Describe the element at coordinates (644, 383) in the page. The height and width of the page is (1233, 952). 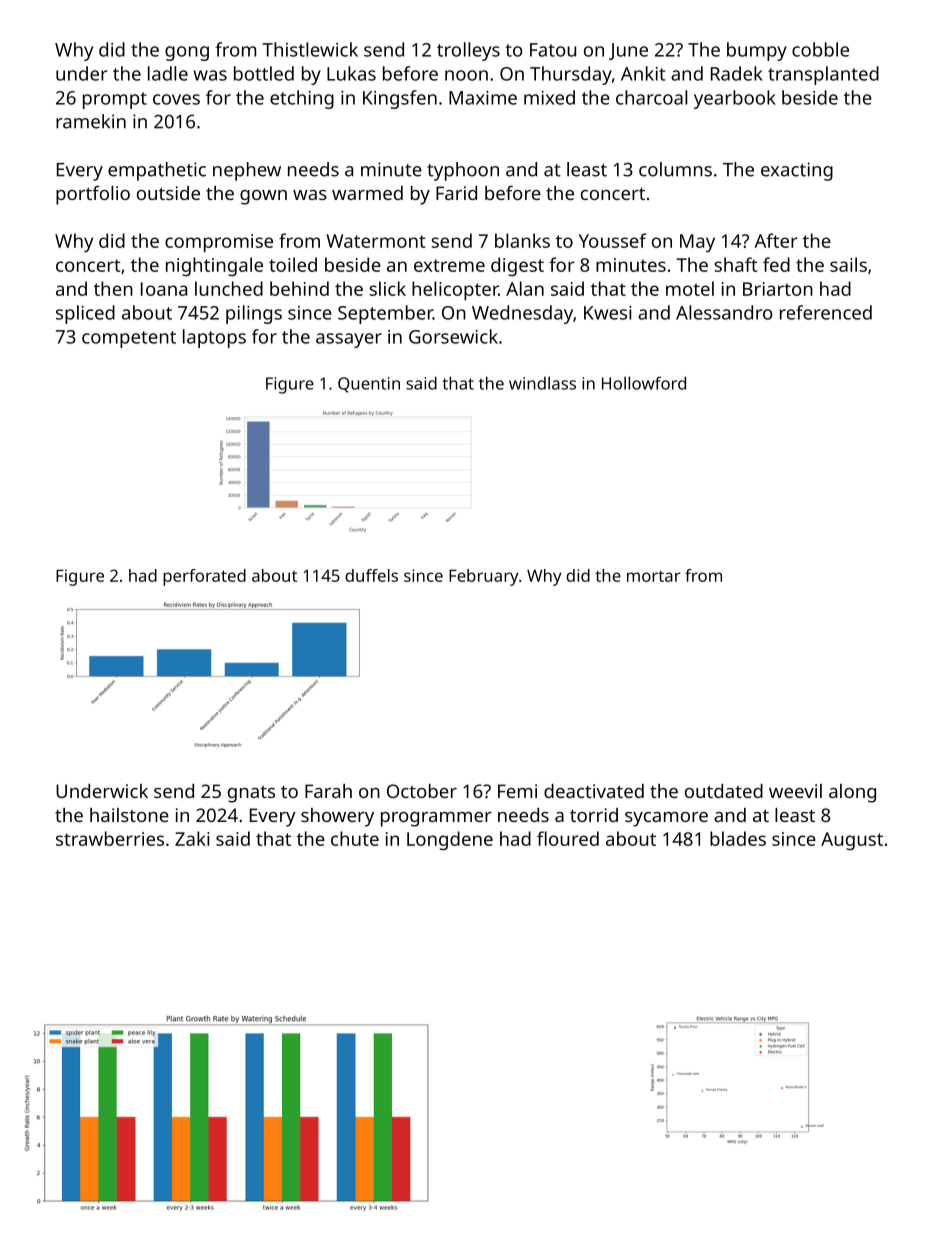
I see `Hollowford` at that location.
